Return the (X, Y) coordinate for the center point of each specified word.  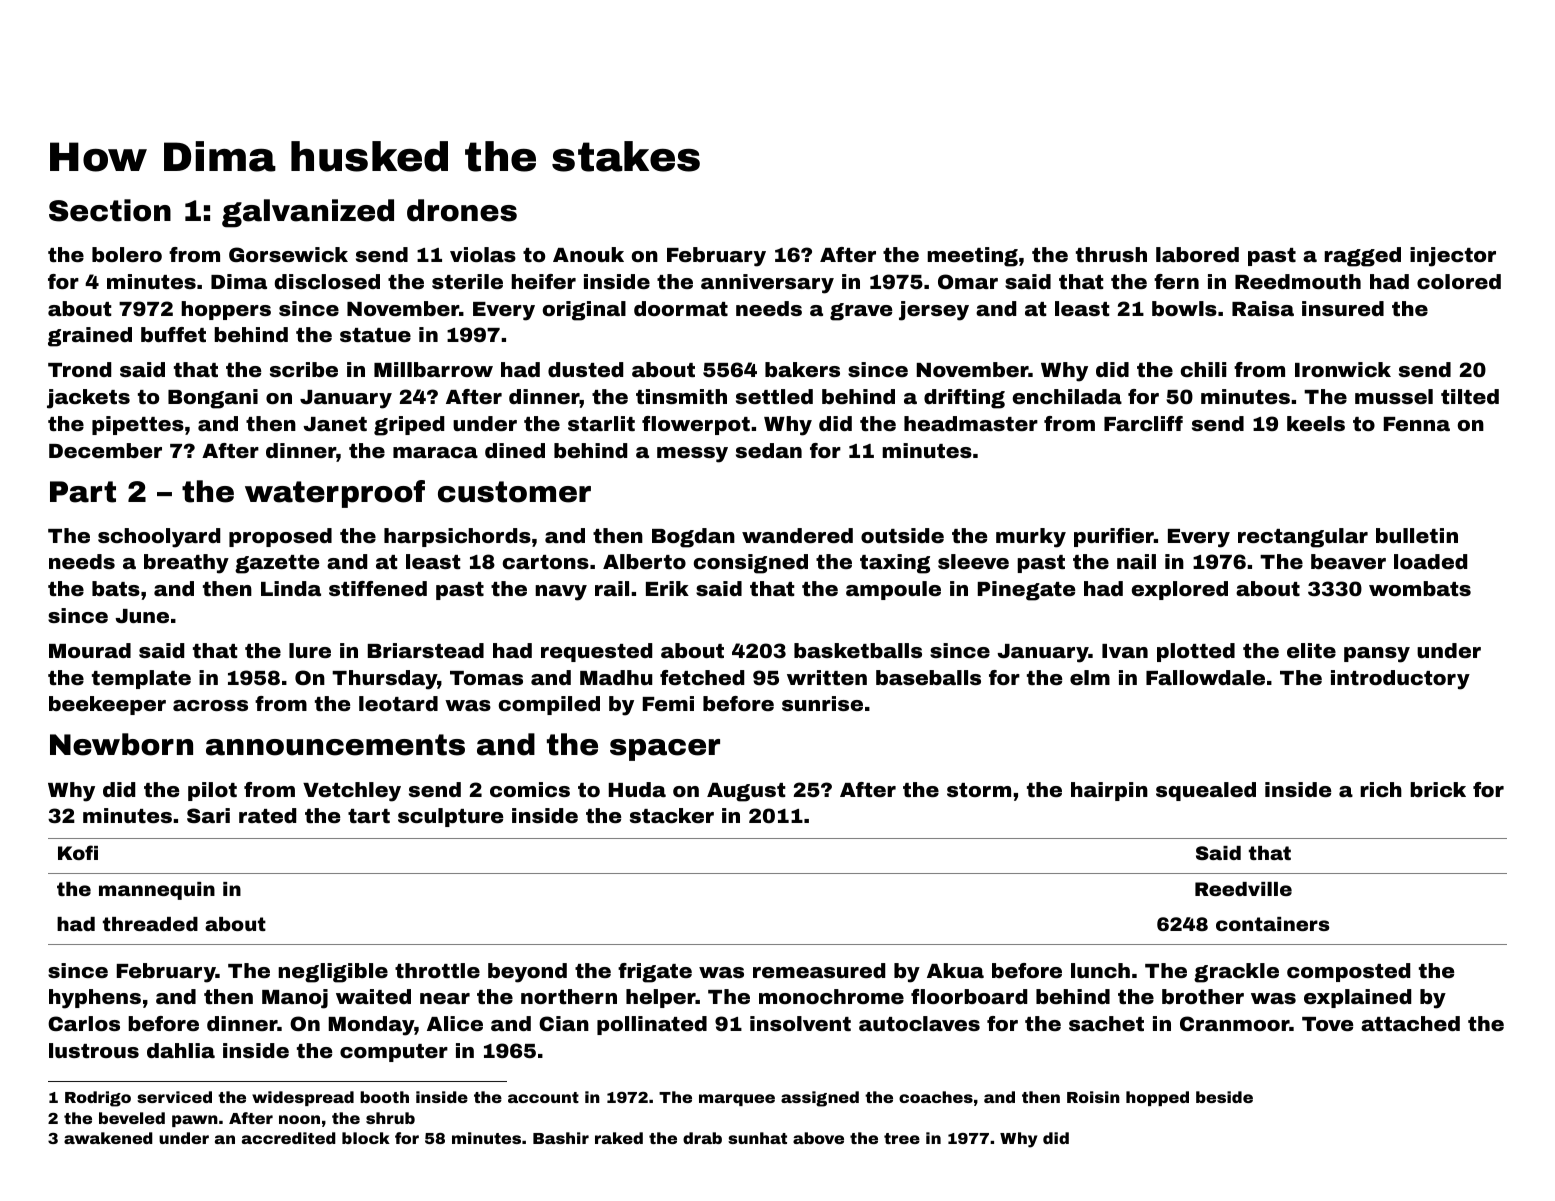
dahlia (181, 1050)
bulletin (1417, 535)
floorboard (969, 996)
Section (110, 210)
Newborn (121, 744)
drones (462, 210)
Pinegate (1026, 591)
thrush (1111, 254)
